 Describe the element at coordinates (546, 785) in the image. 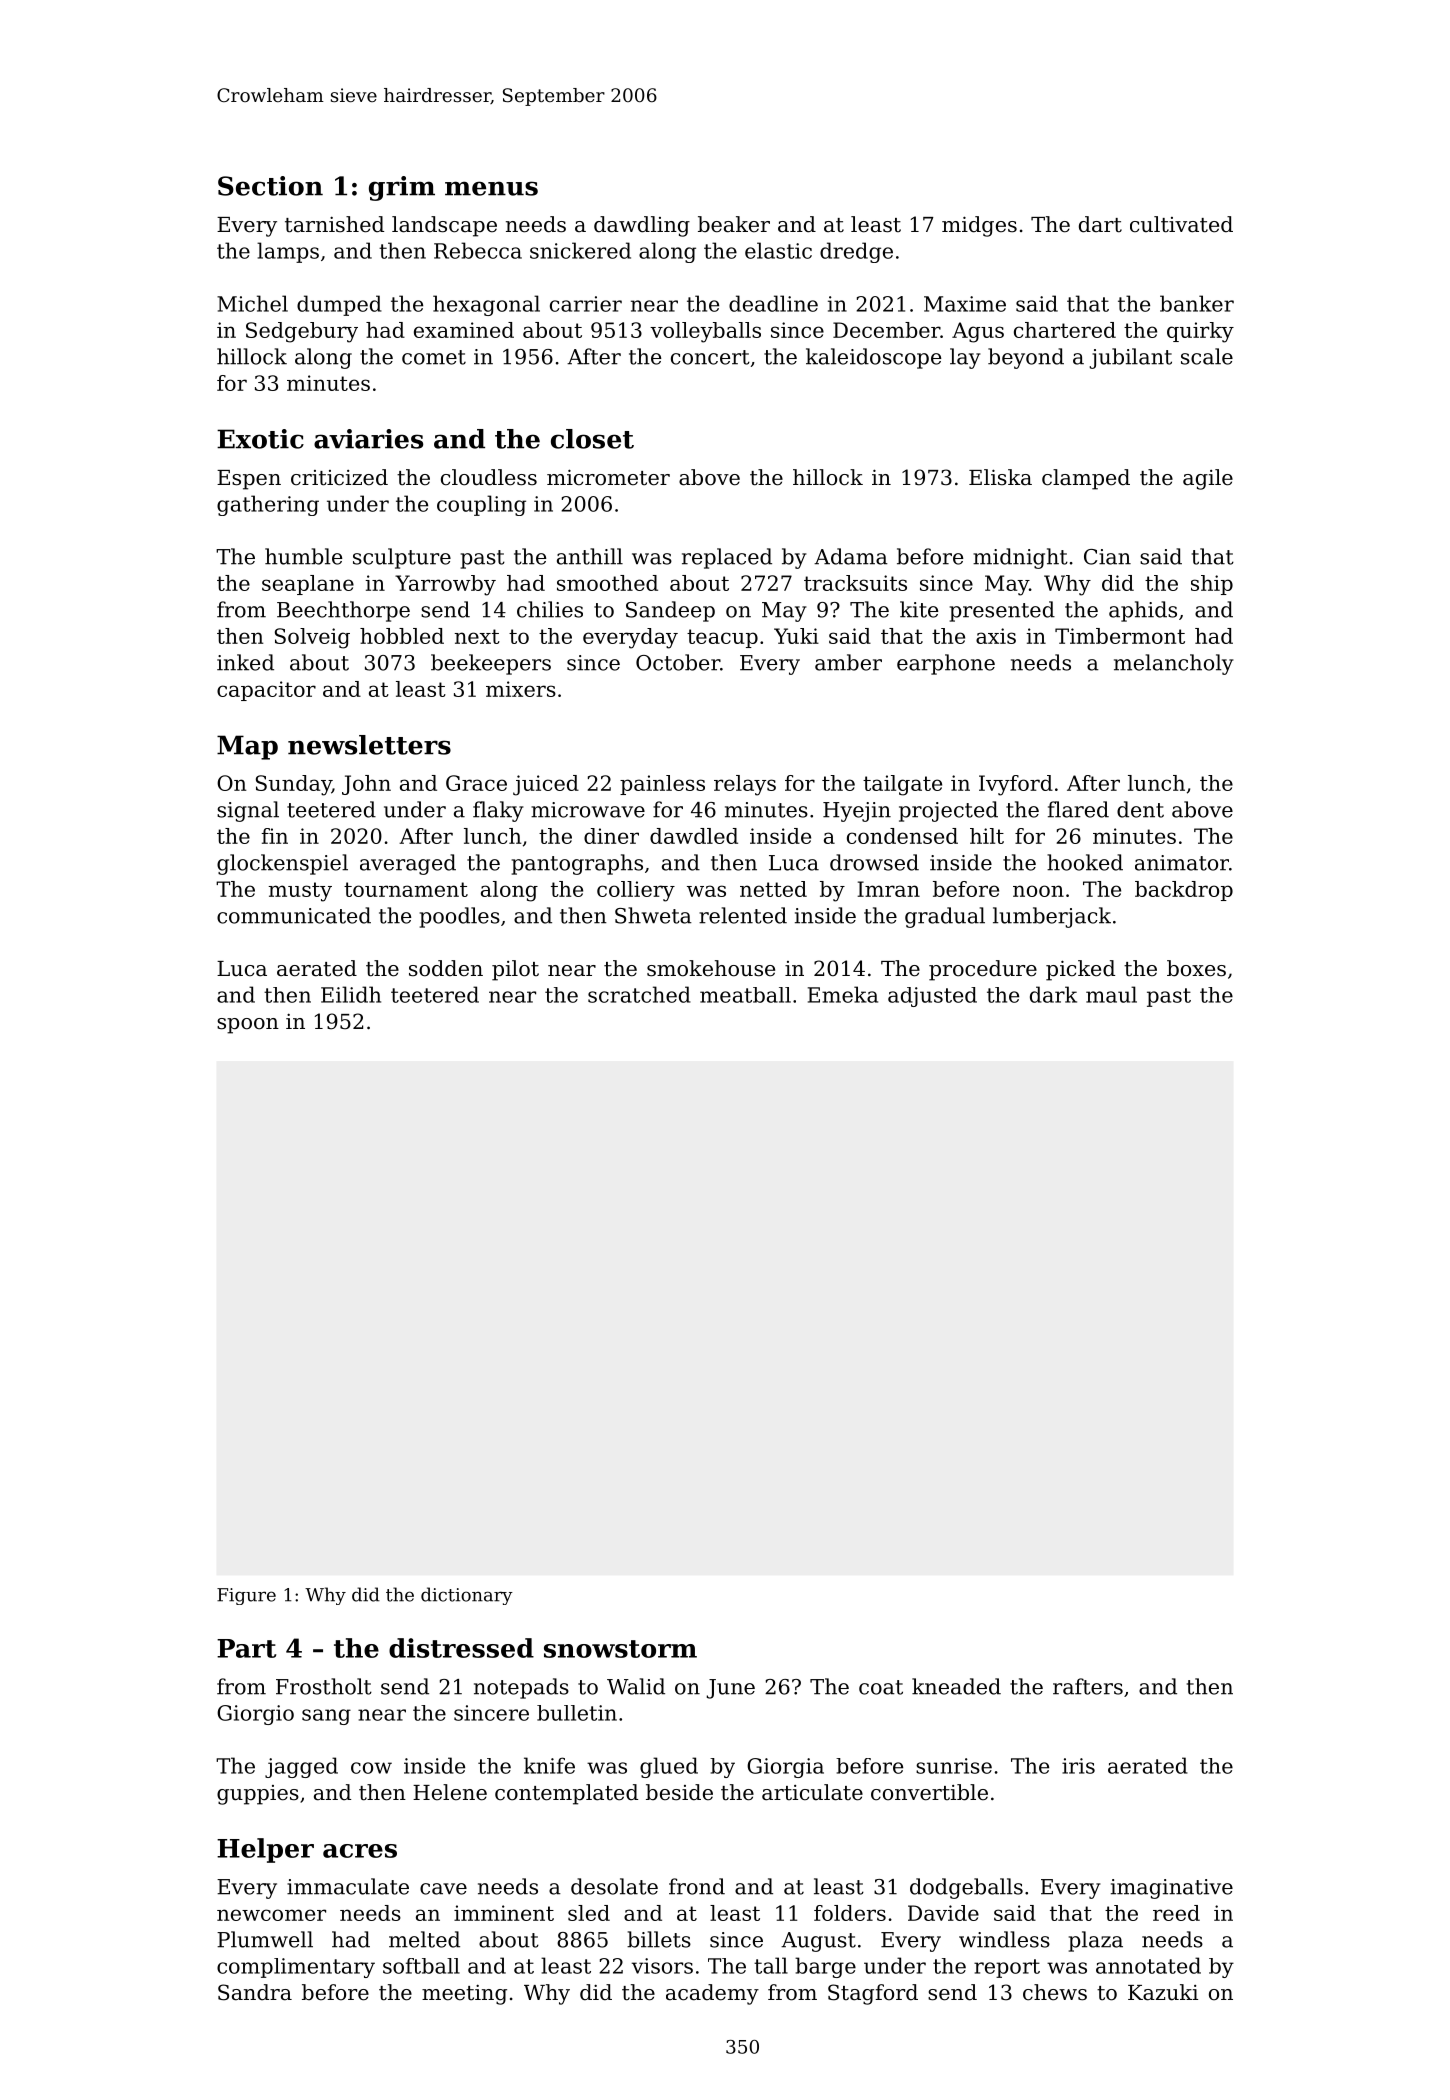

I see `juiced` at that location.
